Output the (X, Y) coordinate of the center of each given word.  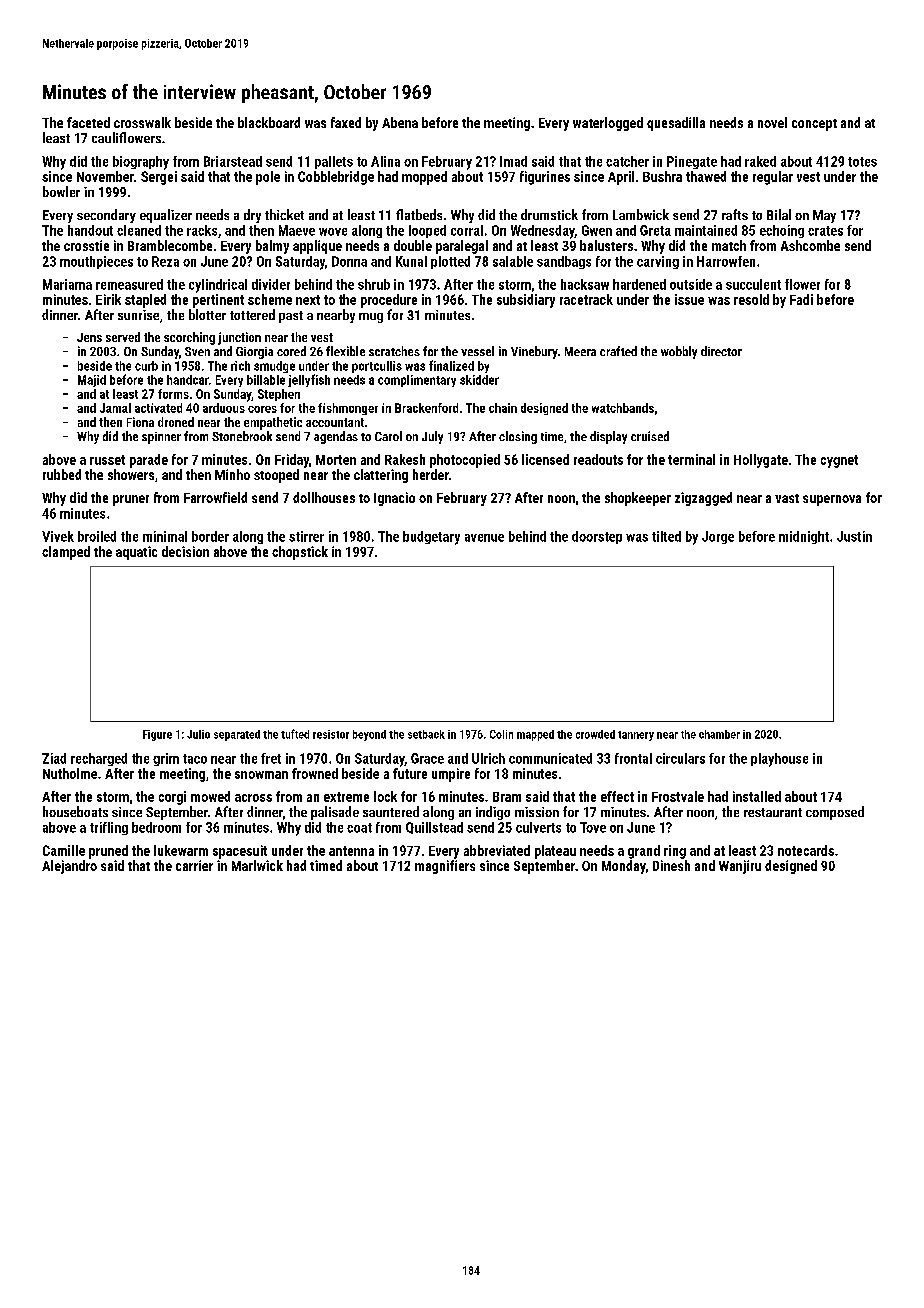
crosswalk (142, 122)
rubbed (62, 474)
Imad (513, 161)
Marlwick (257, 865)
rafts (735, 214)
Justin (854, 536)
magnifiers (445, 867)
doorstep (597, 537)
